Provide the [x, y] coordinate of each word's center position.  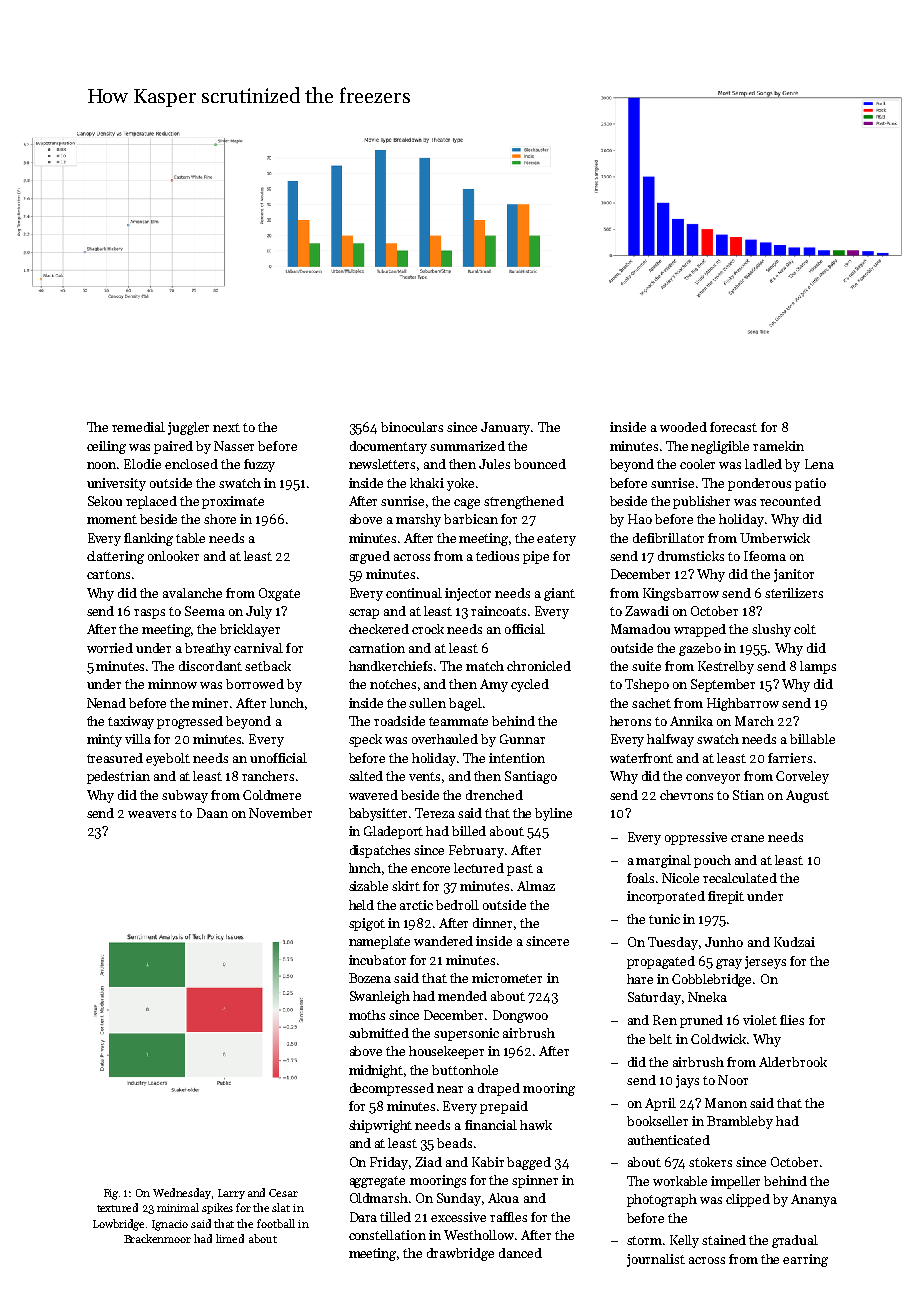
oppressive [696, 838]
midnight [376, 1071]
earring [805, 1260]
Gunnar [522, 739]
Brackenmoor [157, 1238]
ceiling [106, 447]
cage [467, 504]
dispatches [380, 851]
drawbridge [460, 1254]
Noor [733, 1080]
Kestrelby [726, 667]
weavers [152, 814]
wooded [683, 427]
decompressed [392, 1089]
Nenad [106, 703]
